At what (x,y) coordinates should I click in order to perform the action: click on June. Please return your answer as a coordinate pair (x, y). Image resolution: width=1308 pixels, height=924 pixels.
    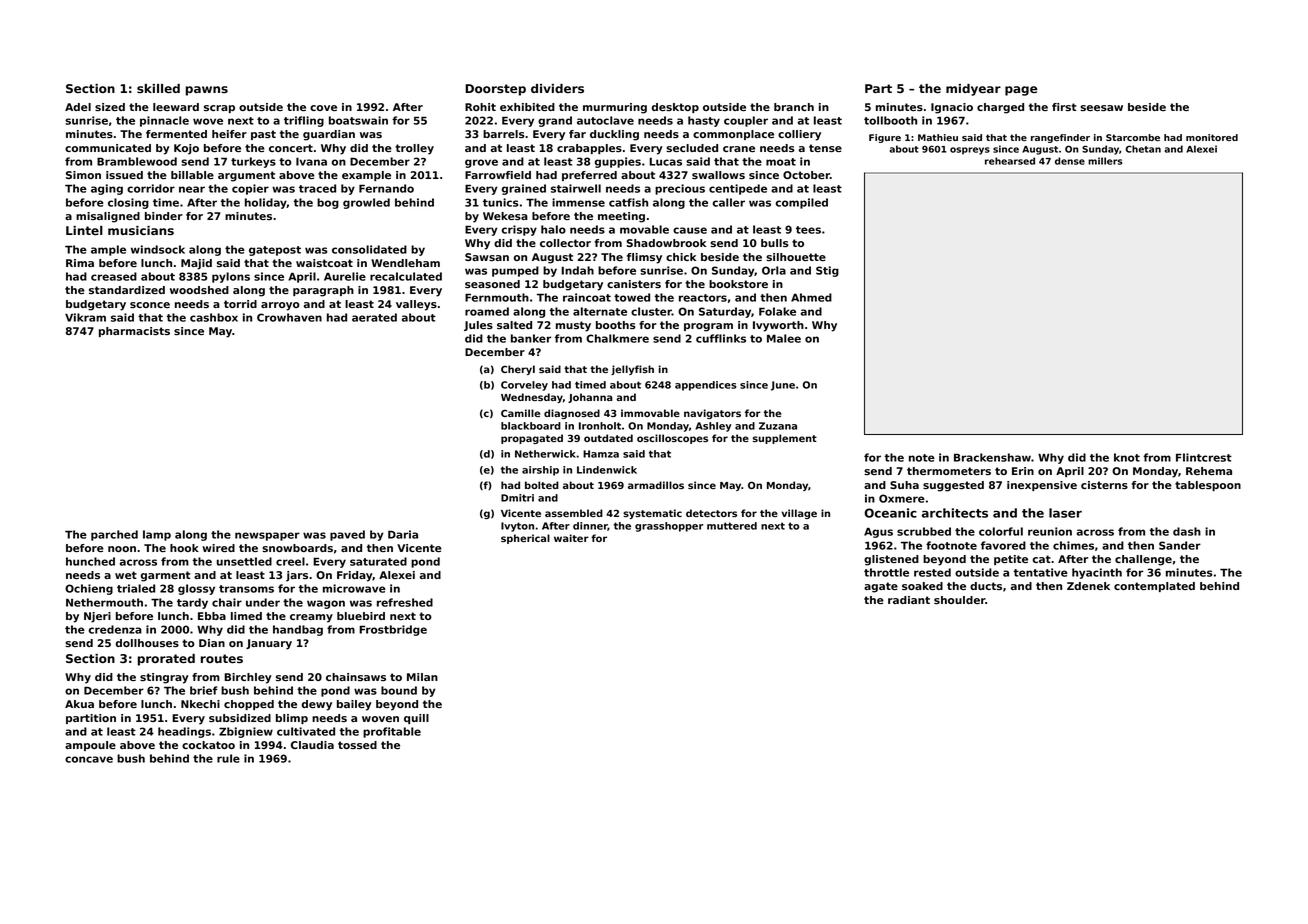
    Looking at the image, I should click on (783, 386).
